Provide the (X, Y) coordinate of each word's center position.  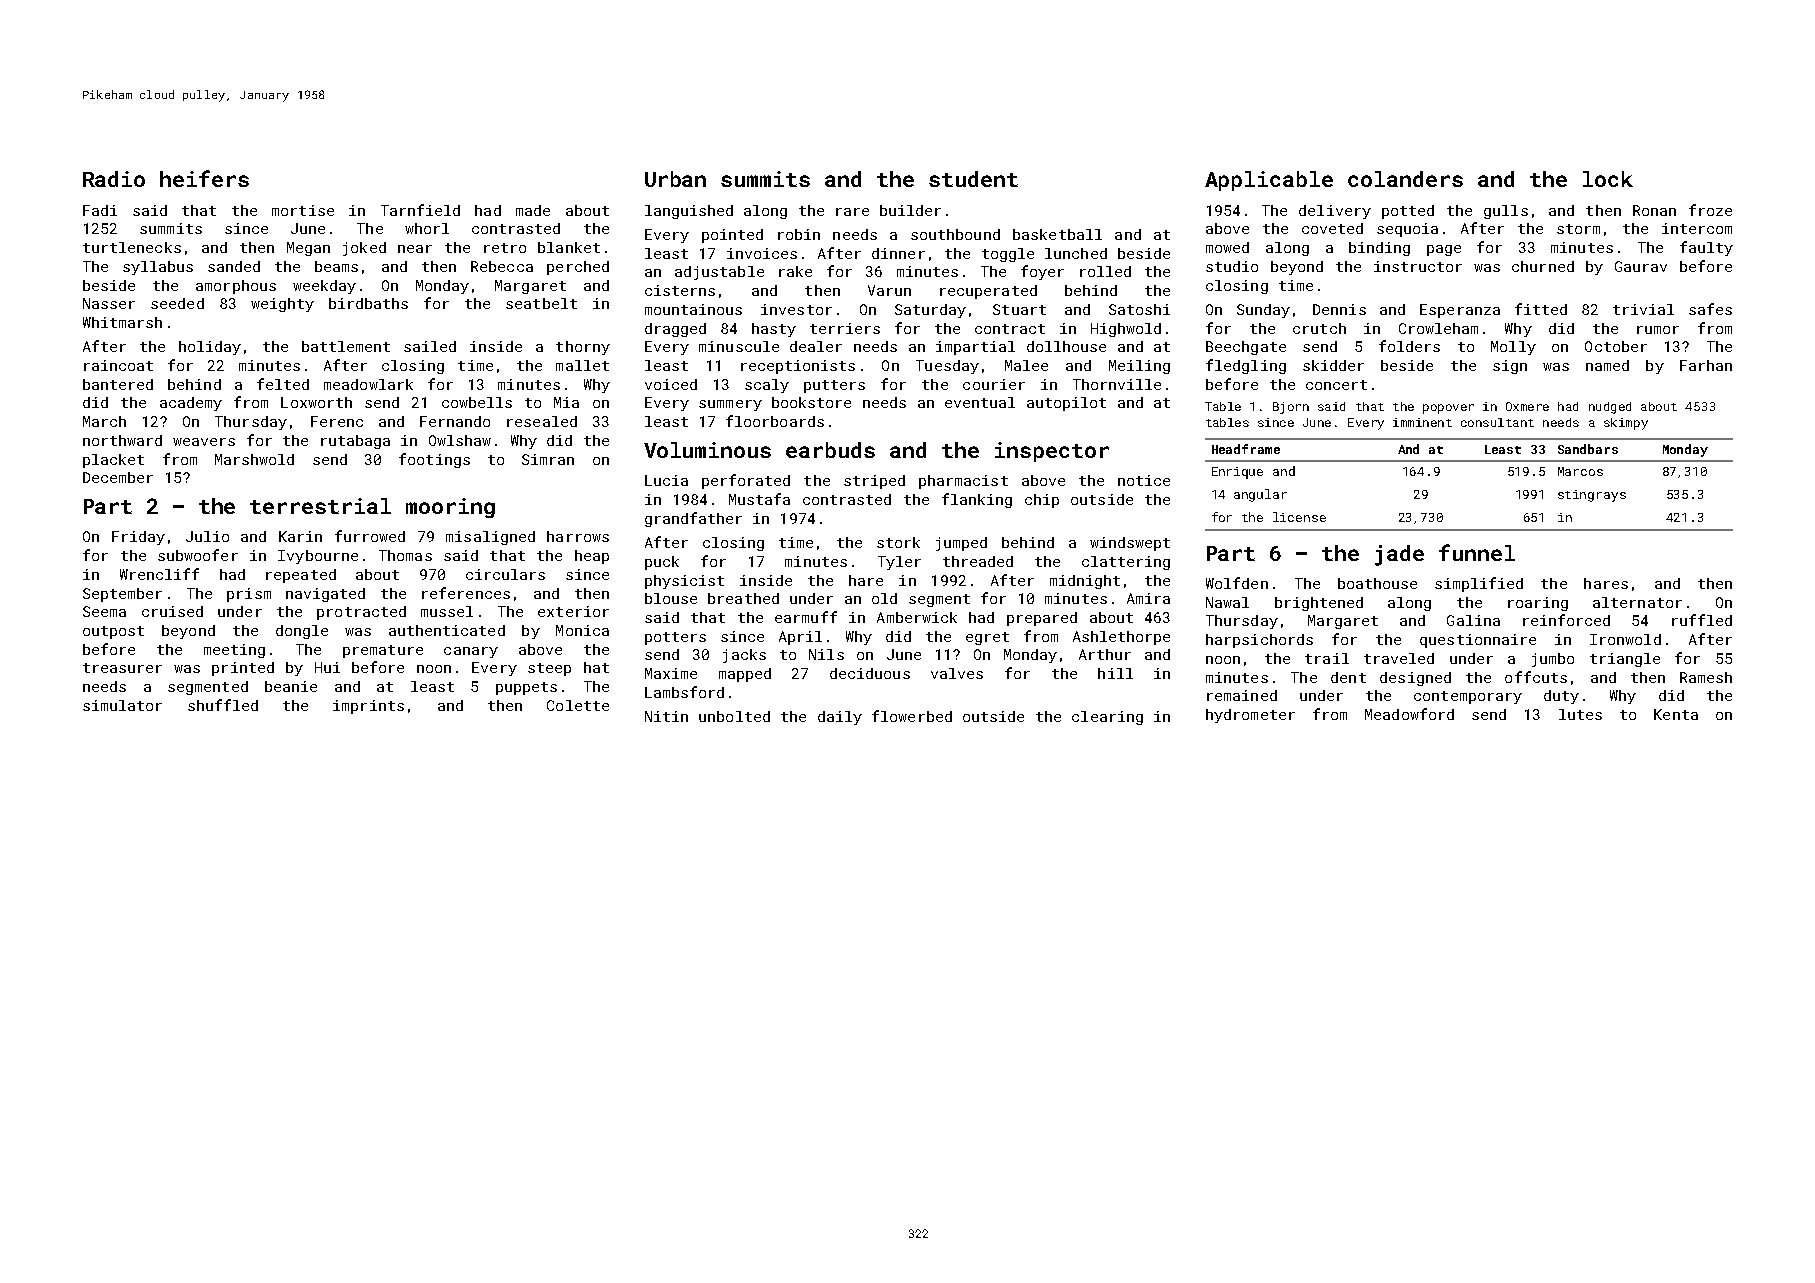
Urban (675, 179)
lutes (1580, 714)
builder (910, 210)
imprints (368, 707)
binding (1379, 249)
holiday (210, 348)
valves (957, 673)
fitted (1541, 309)
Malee (1026, 365)
